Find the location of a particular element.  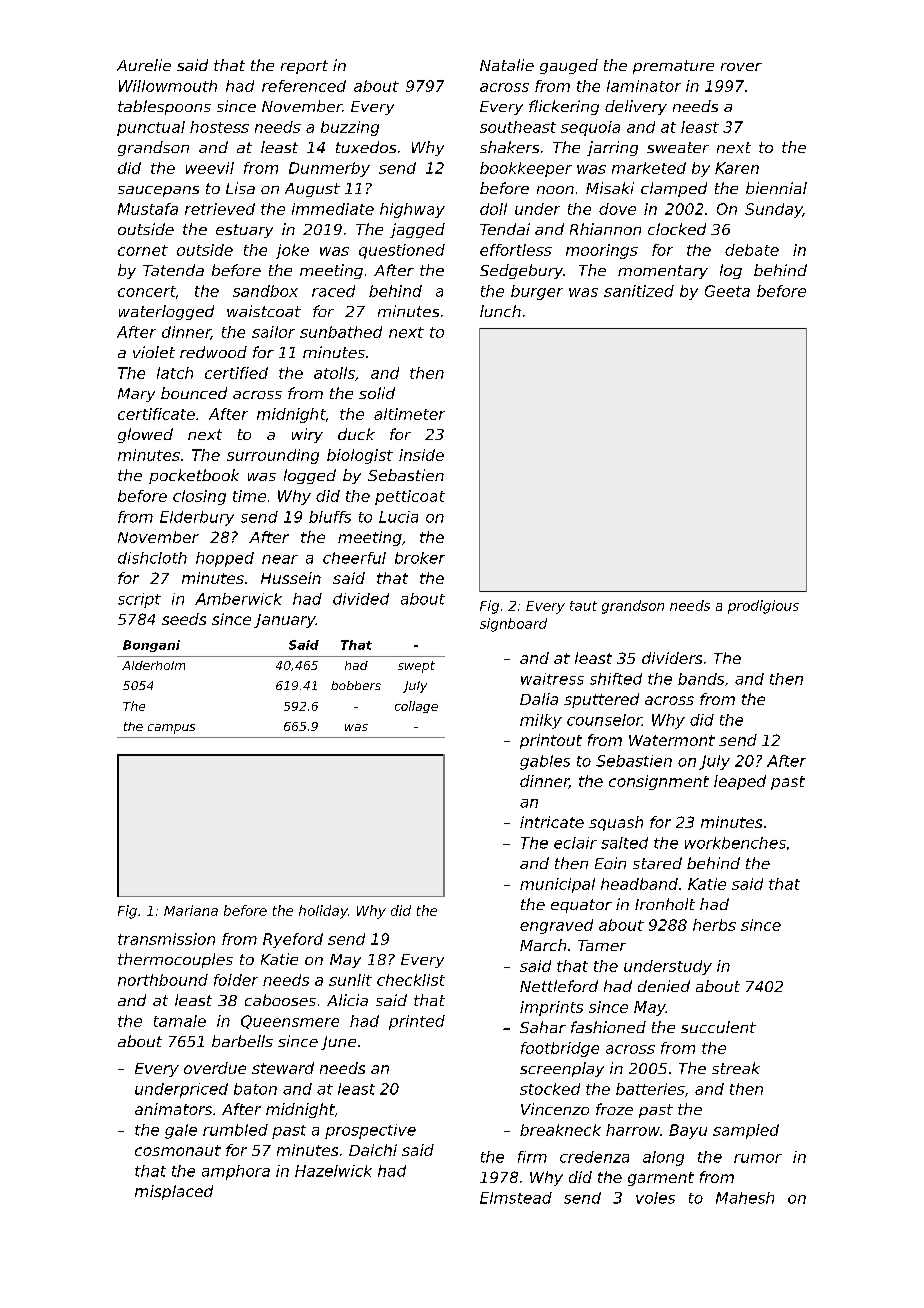

holiday is located at coordinates (323, 912).
